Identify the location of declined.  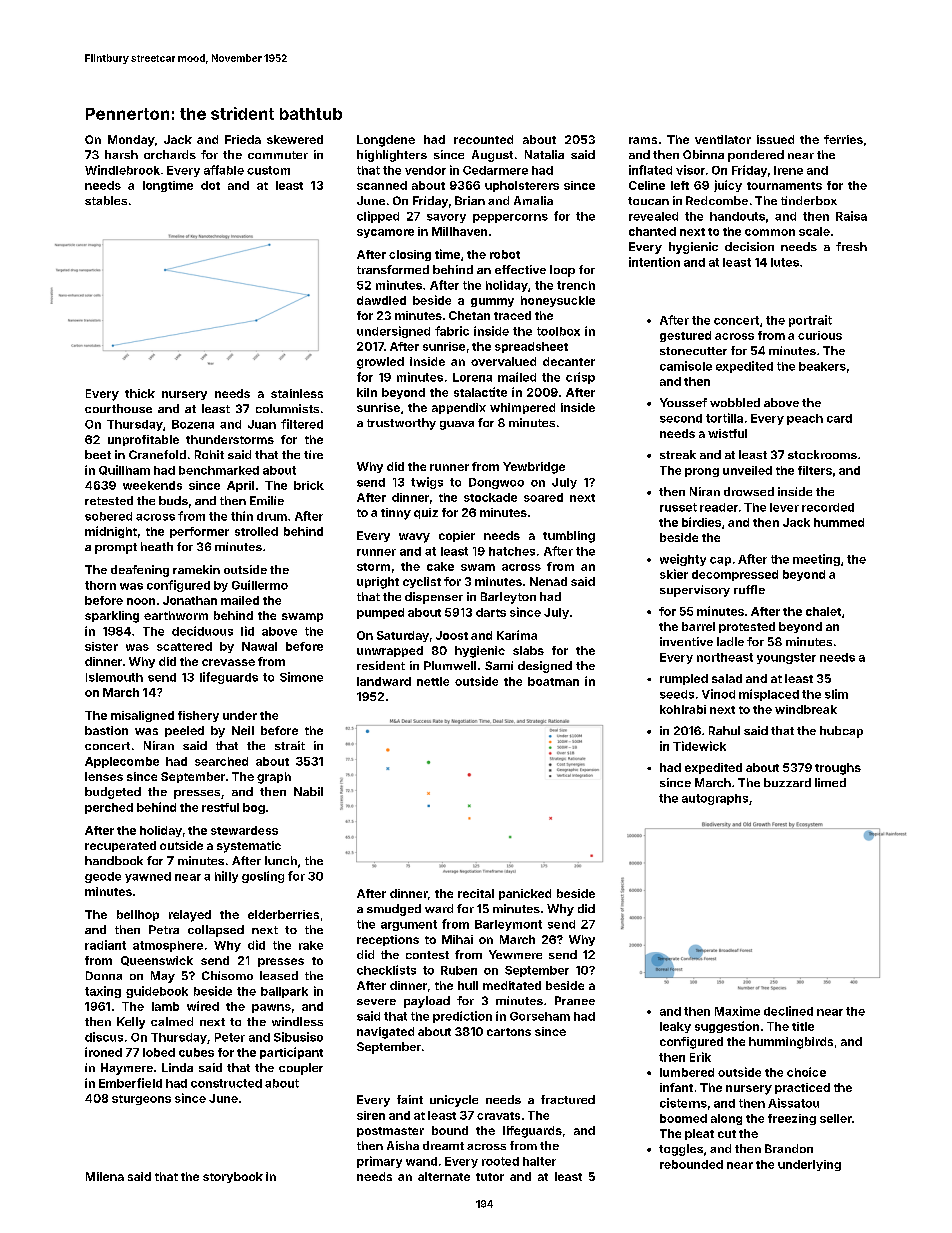
(788, 1011).
